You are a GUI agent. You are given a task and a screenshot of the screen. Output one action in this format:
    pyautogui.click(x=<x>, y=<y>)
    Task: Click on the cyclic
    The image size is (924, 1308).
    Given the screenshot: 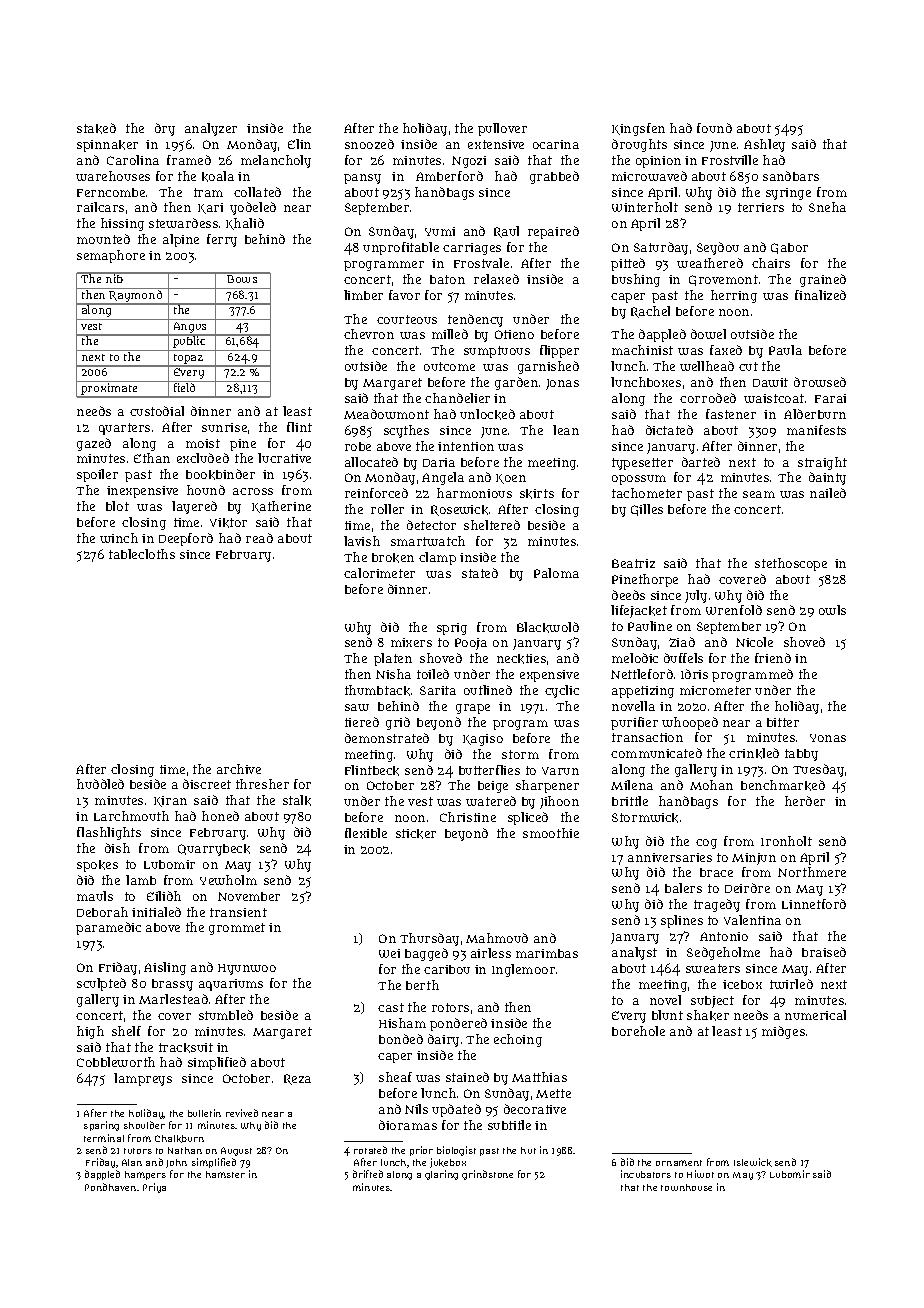 What is the action you would take?
    pyautogui.click(x=562, y=691)
